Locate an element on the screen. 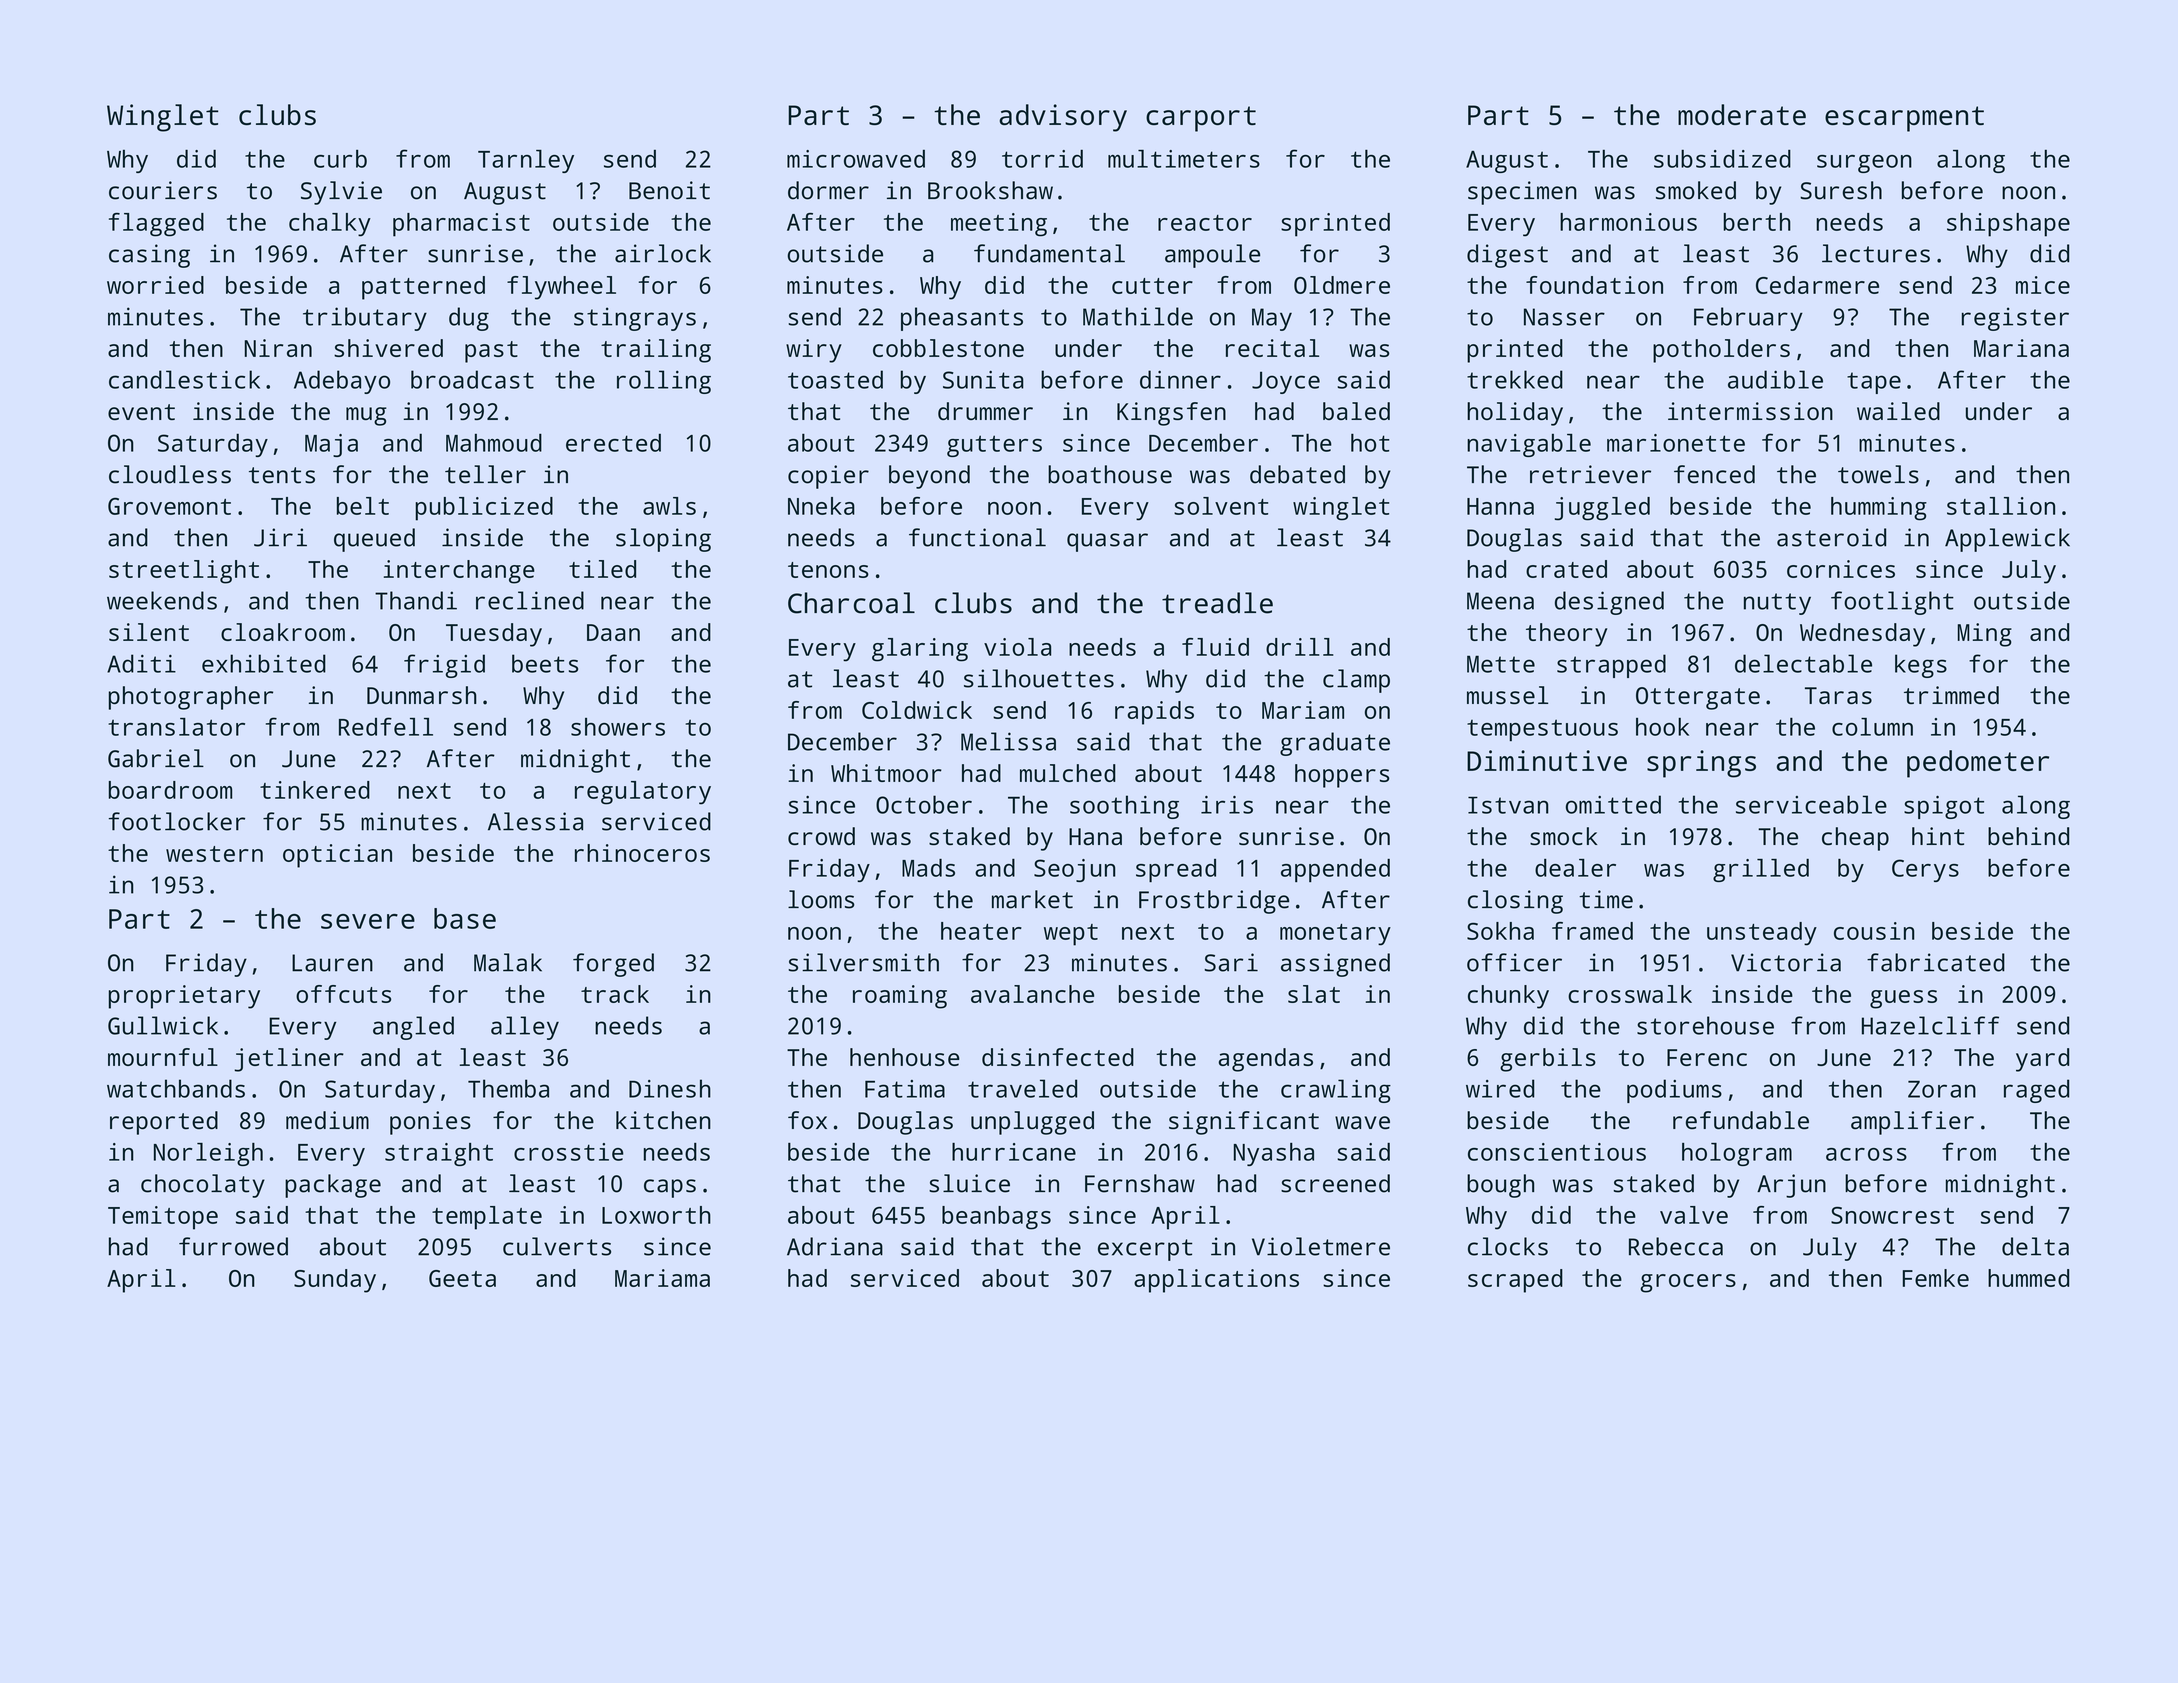 This screenshot has height=1683, width=2178. event is located at coordinates (141, 412).
